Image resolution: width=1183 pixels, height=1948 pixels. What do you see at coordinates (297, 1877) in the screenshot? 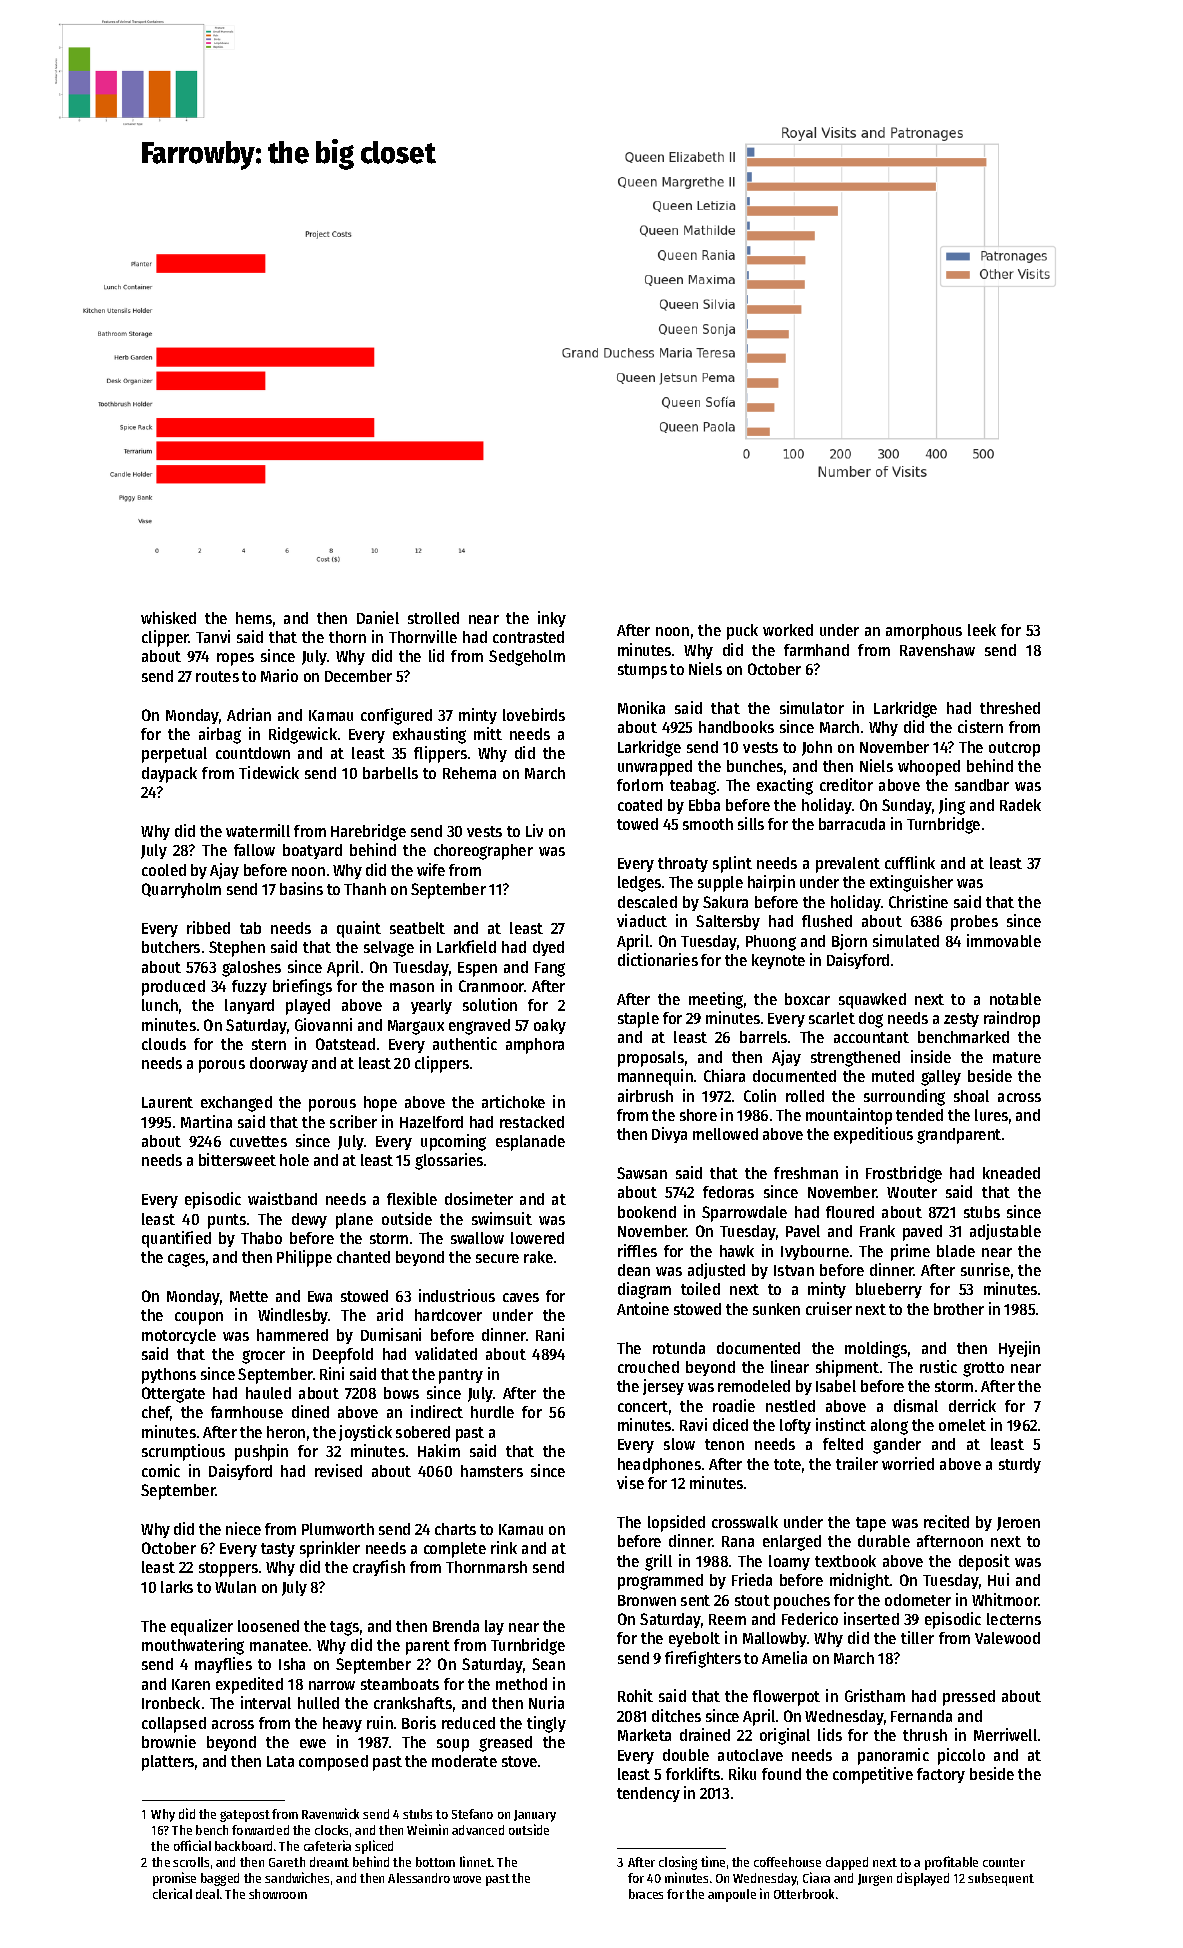
I see `sandwiches` at bounding box center [297, 1877].
